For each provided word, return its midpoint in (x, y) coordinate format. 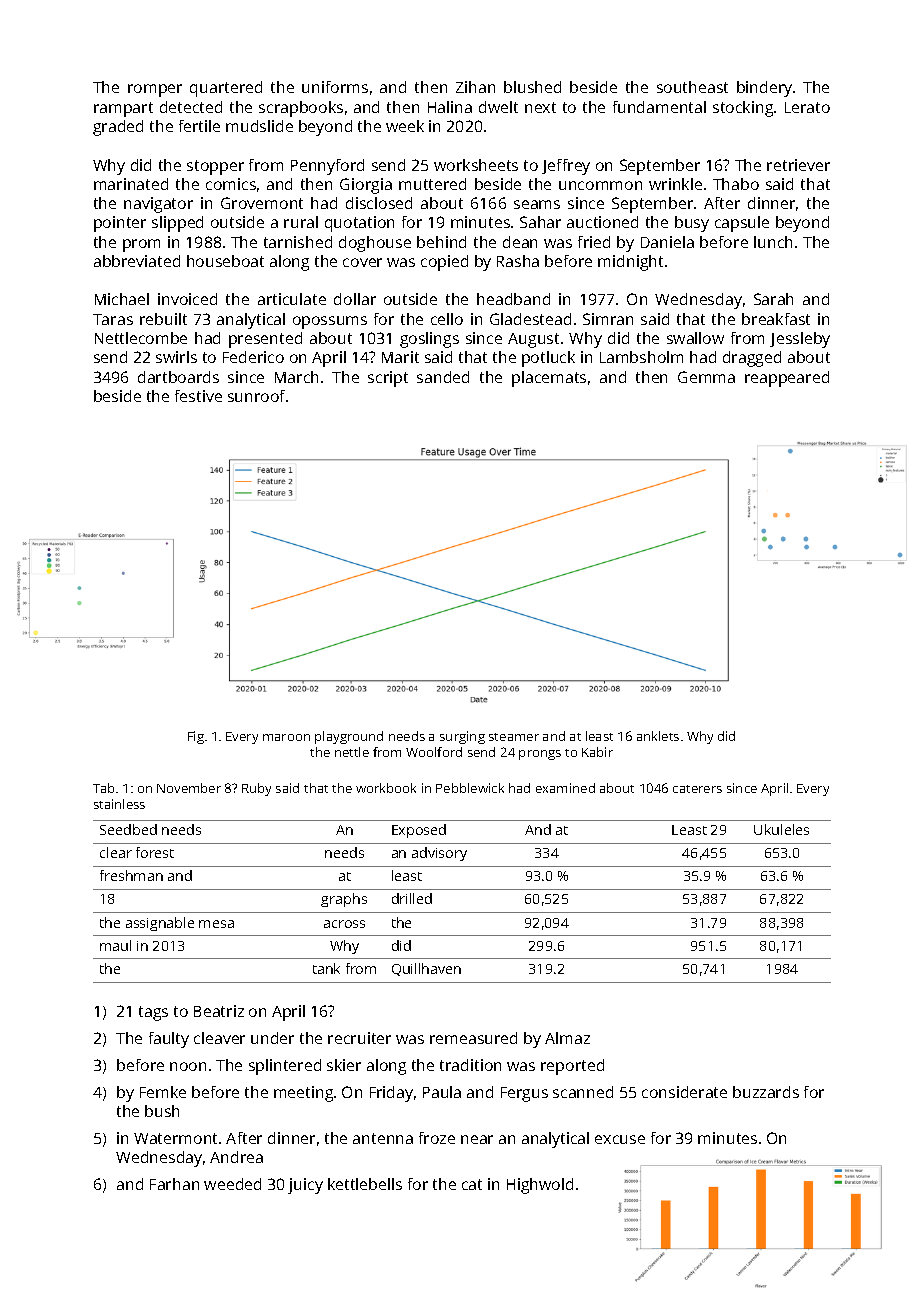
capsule (742, 224)
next (540, 107)
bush (162, 1111)
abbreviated (137, 261)
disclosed (379, 203)
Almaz (567, 1038)
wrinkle (675, 184)
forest (155, 852)
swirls (176, 357)
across (344, 924)
